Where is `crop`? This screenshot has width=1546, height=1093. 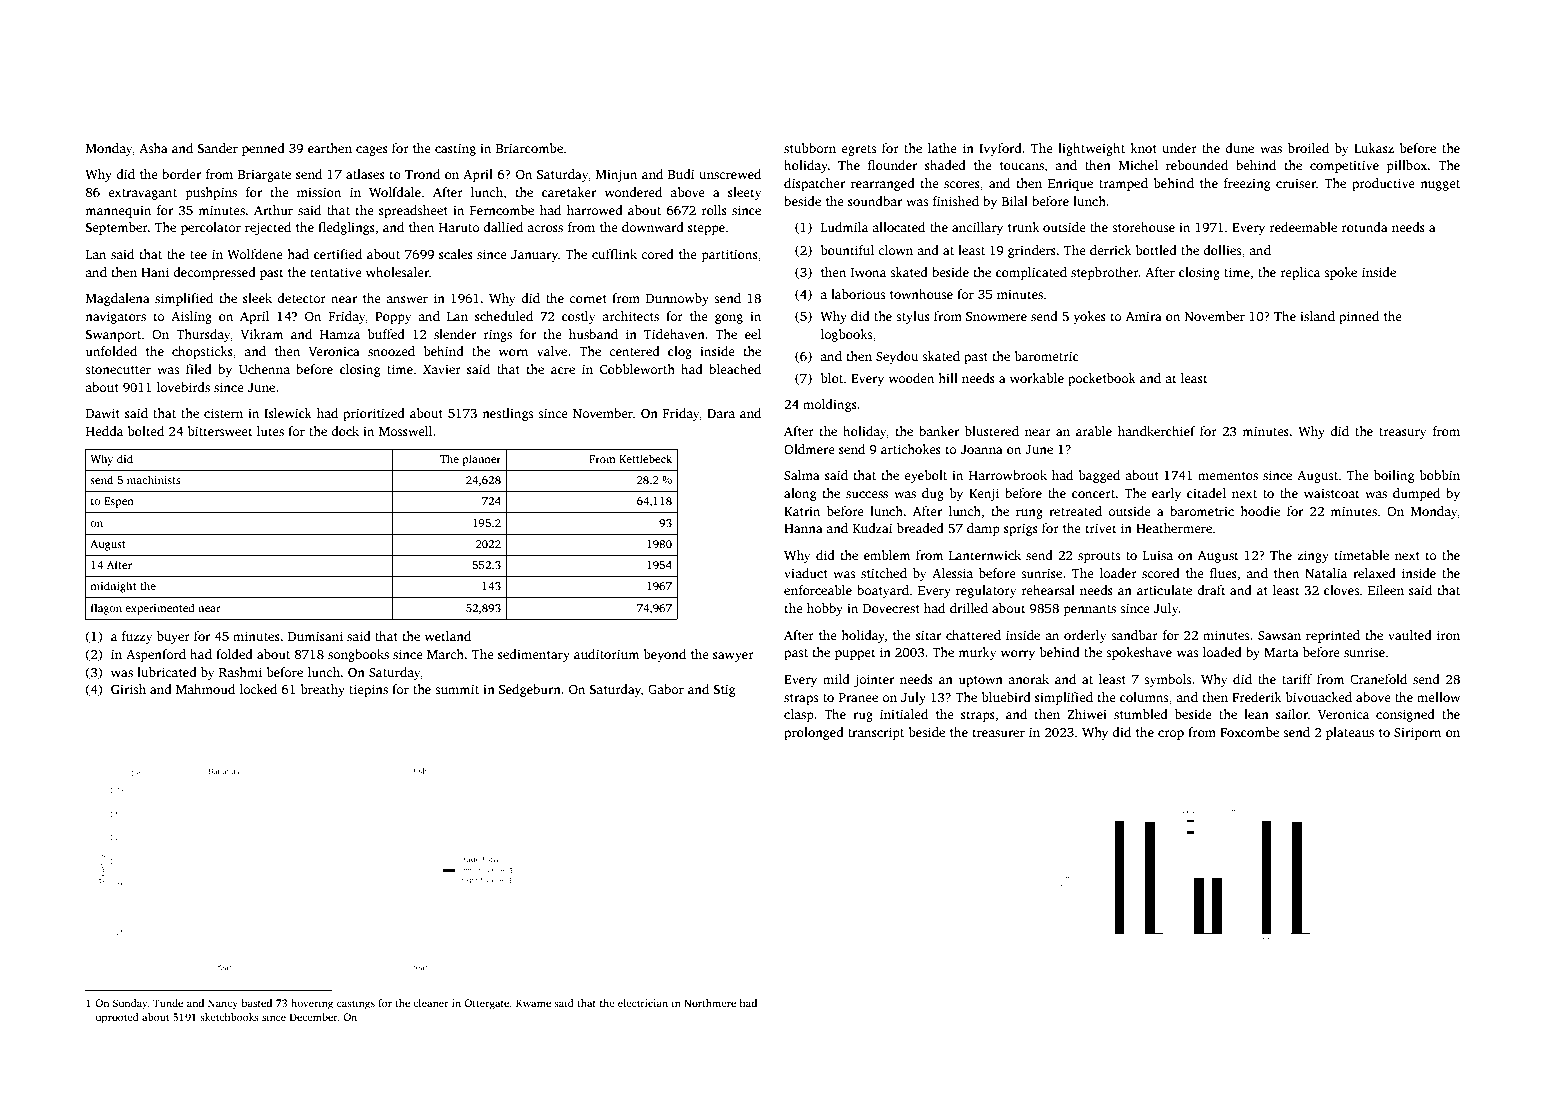 crop is located at coordinates (1171, 735).
